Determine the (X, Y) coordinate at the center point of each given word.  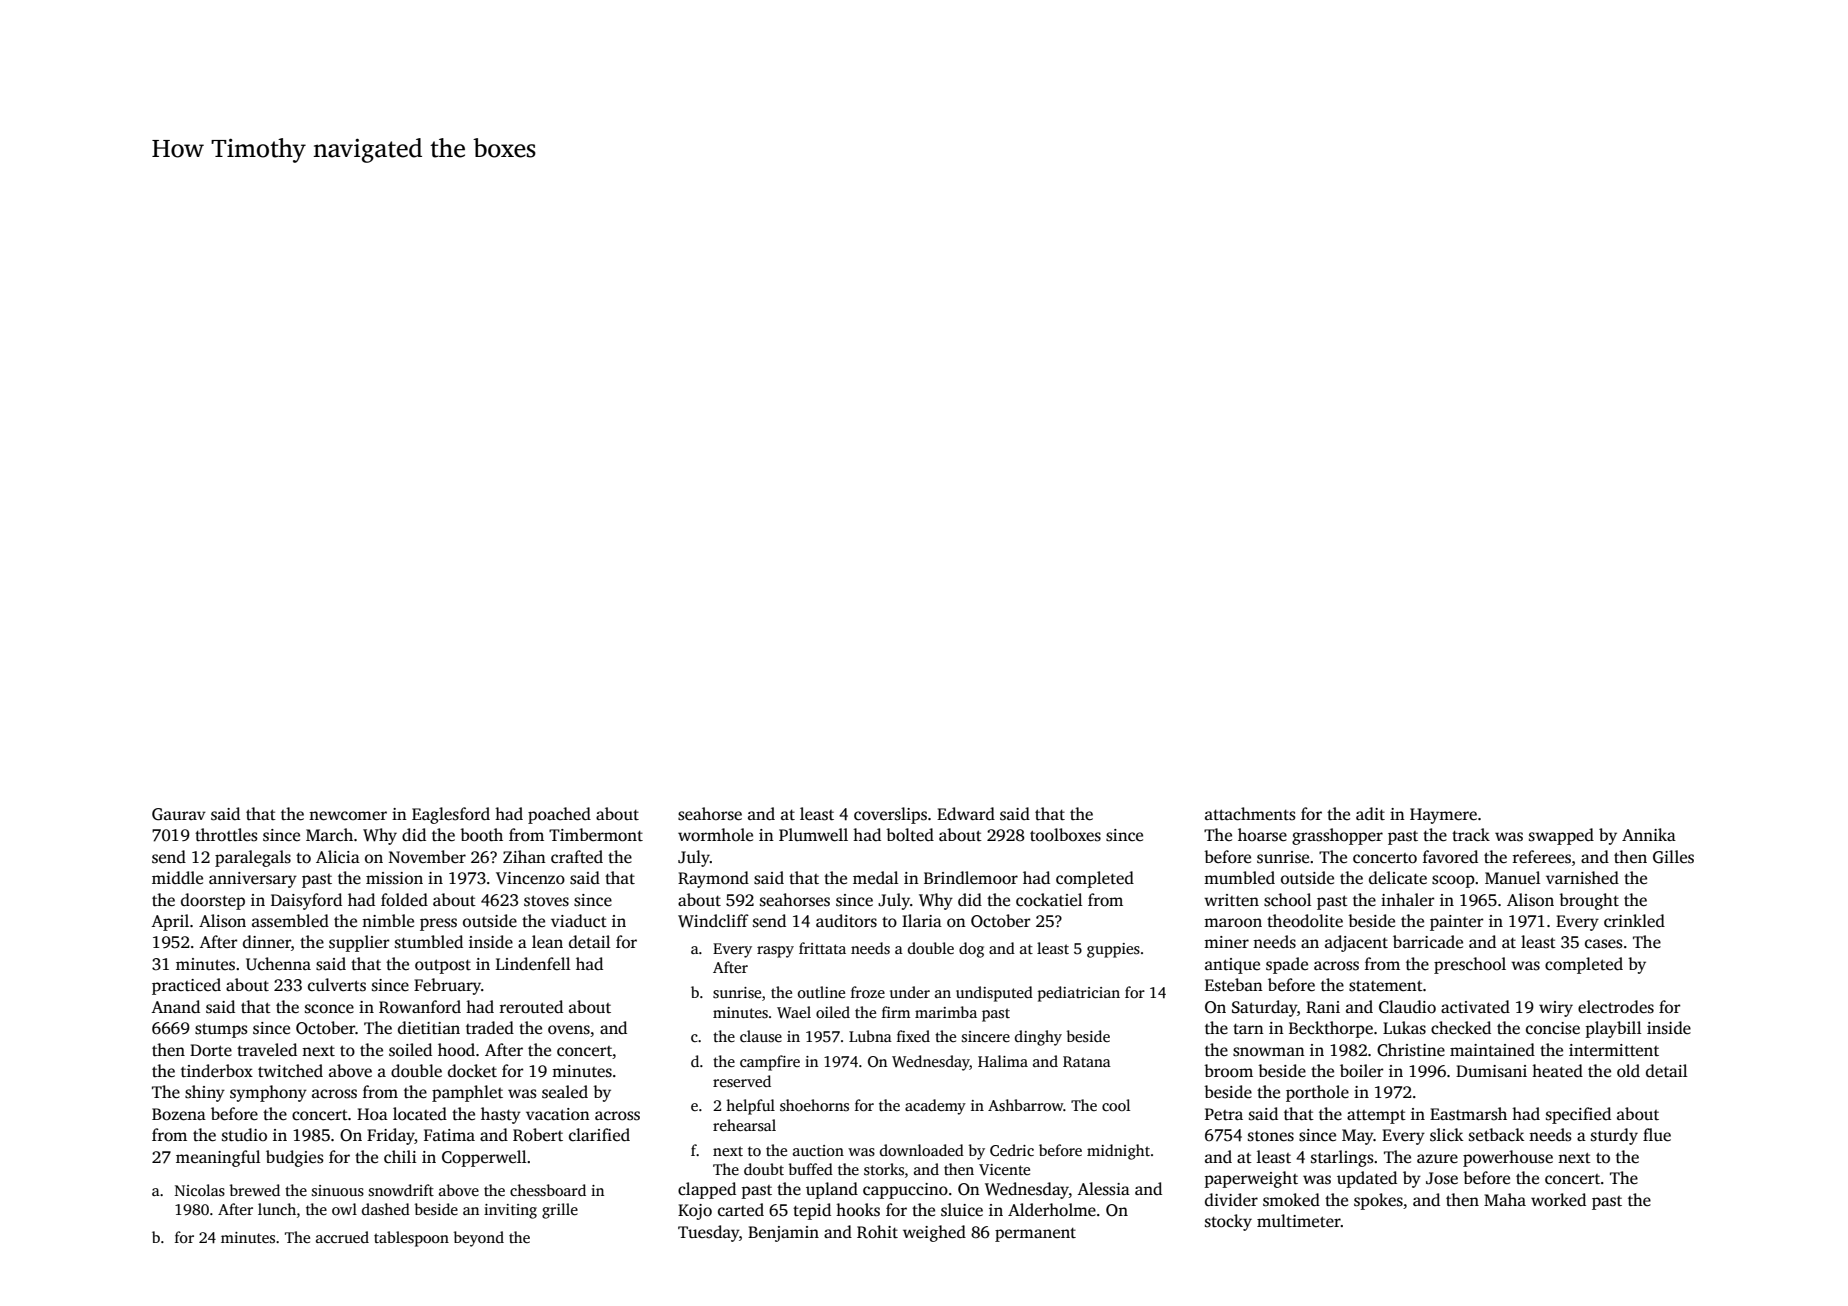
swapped (1561, 836)
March (329, 835)
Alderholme (1052, 1210)
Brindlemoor (971, 878)
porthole (1317, 1093)
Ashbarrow (1026, 1105)
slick (1446, 1135)
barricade (1428, 942)
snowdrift (401, 1190)
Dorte (211, 1050)
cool (1116, 1105)
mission (394, 878)
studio (244, 1135)
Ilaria (922, 920)
